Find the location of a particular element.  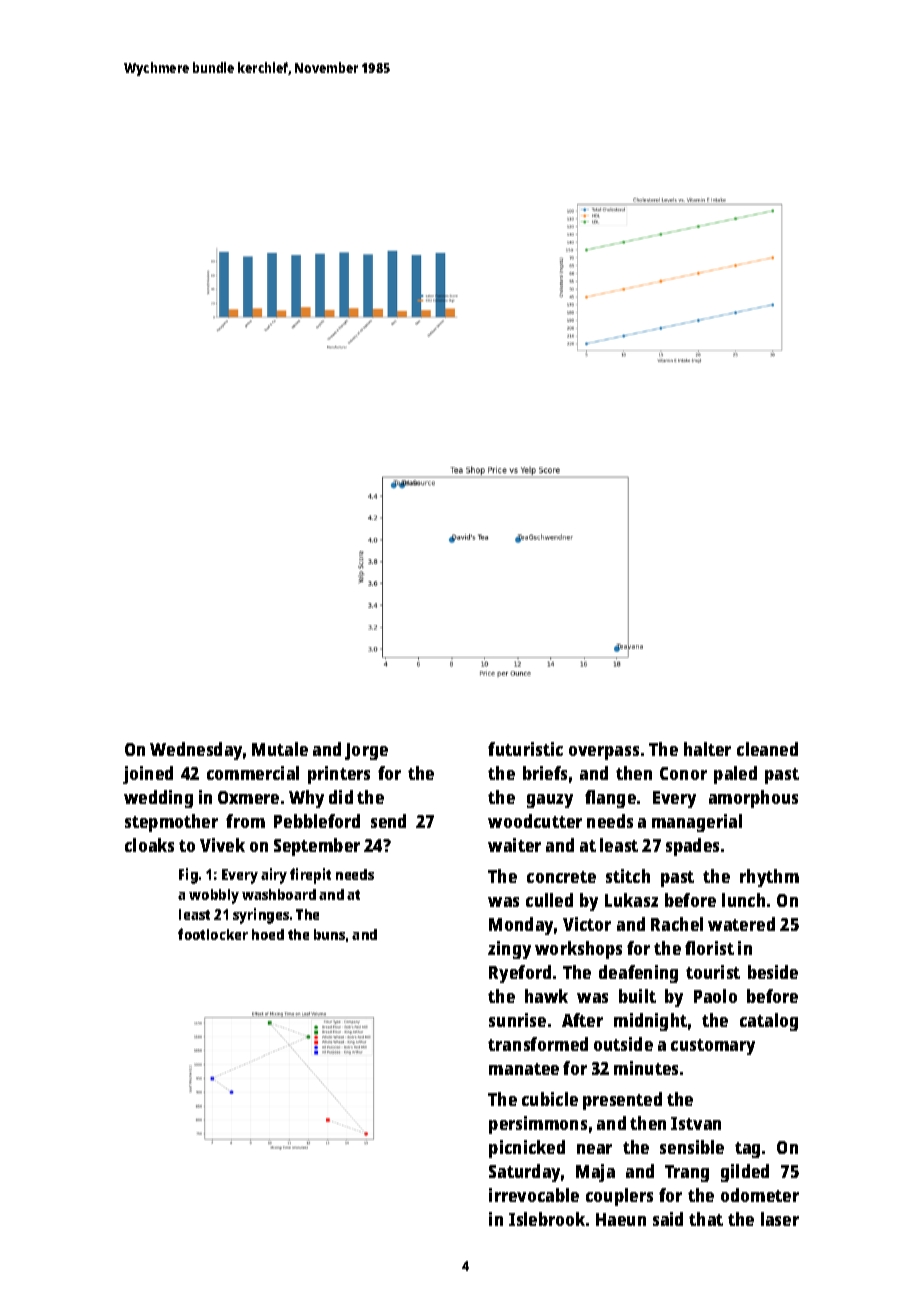

footlocker is located at coordinates (213, 934).
